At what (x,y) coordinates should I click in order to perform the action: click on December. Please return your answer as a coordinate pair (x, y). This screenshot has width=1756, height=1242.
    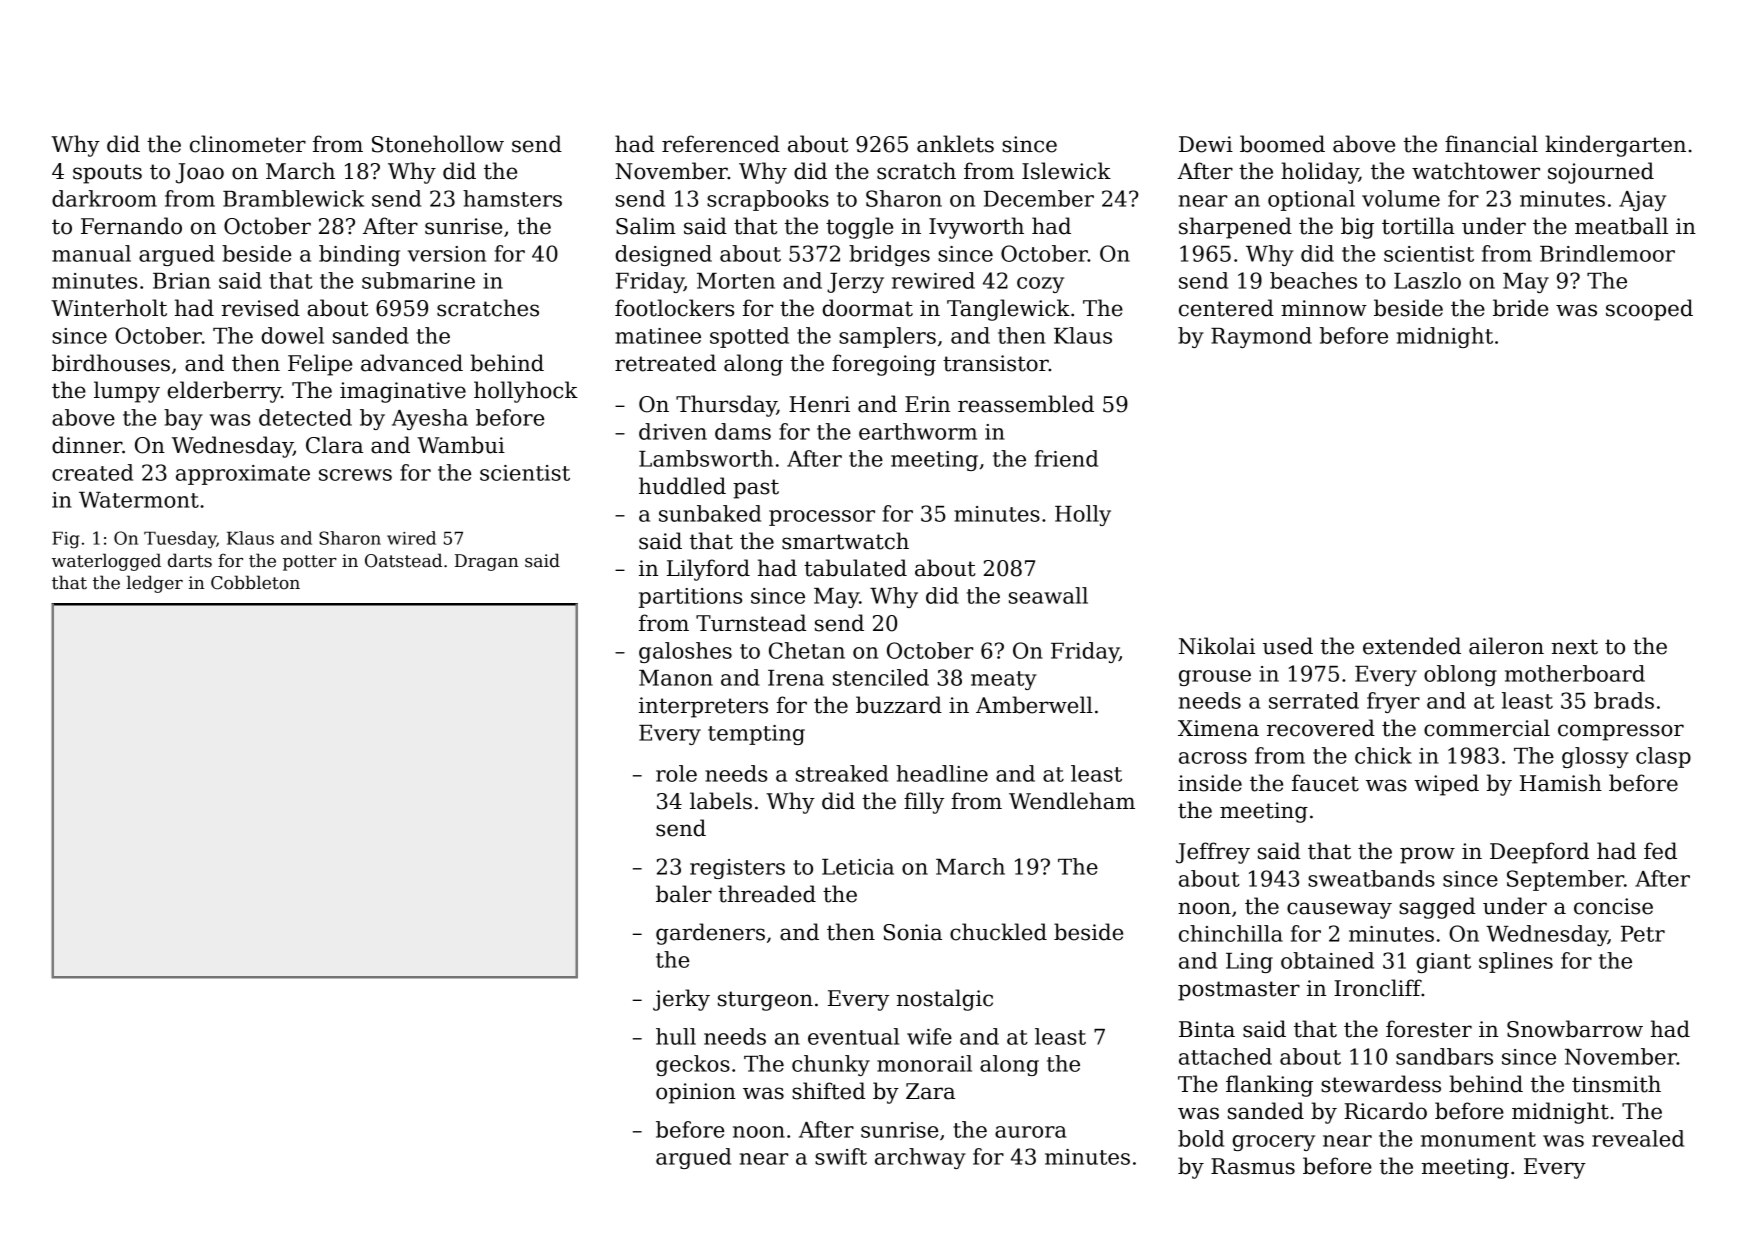
    Looking at the image, I should click on (1039, 198).
